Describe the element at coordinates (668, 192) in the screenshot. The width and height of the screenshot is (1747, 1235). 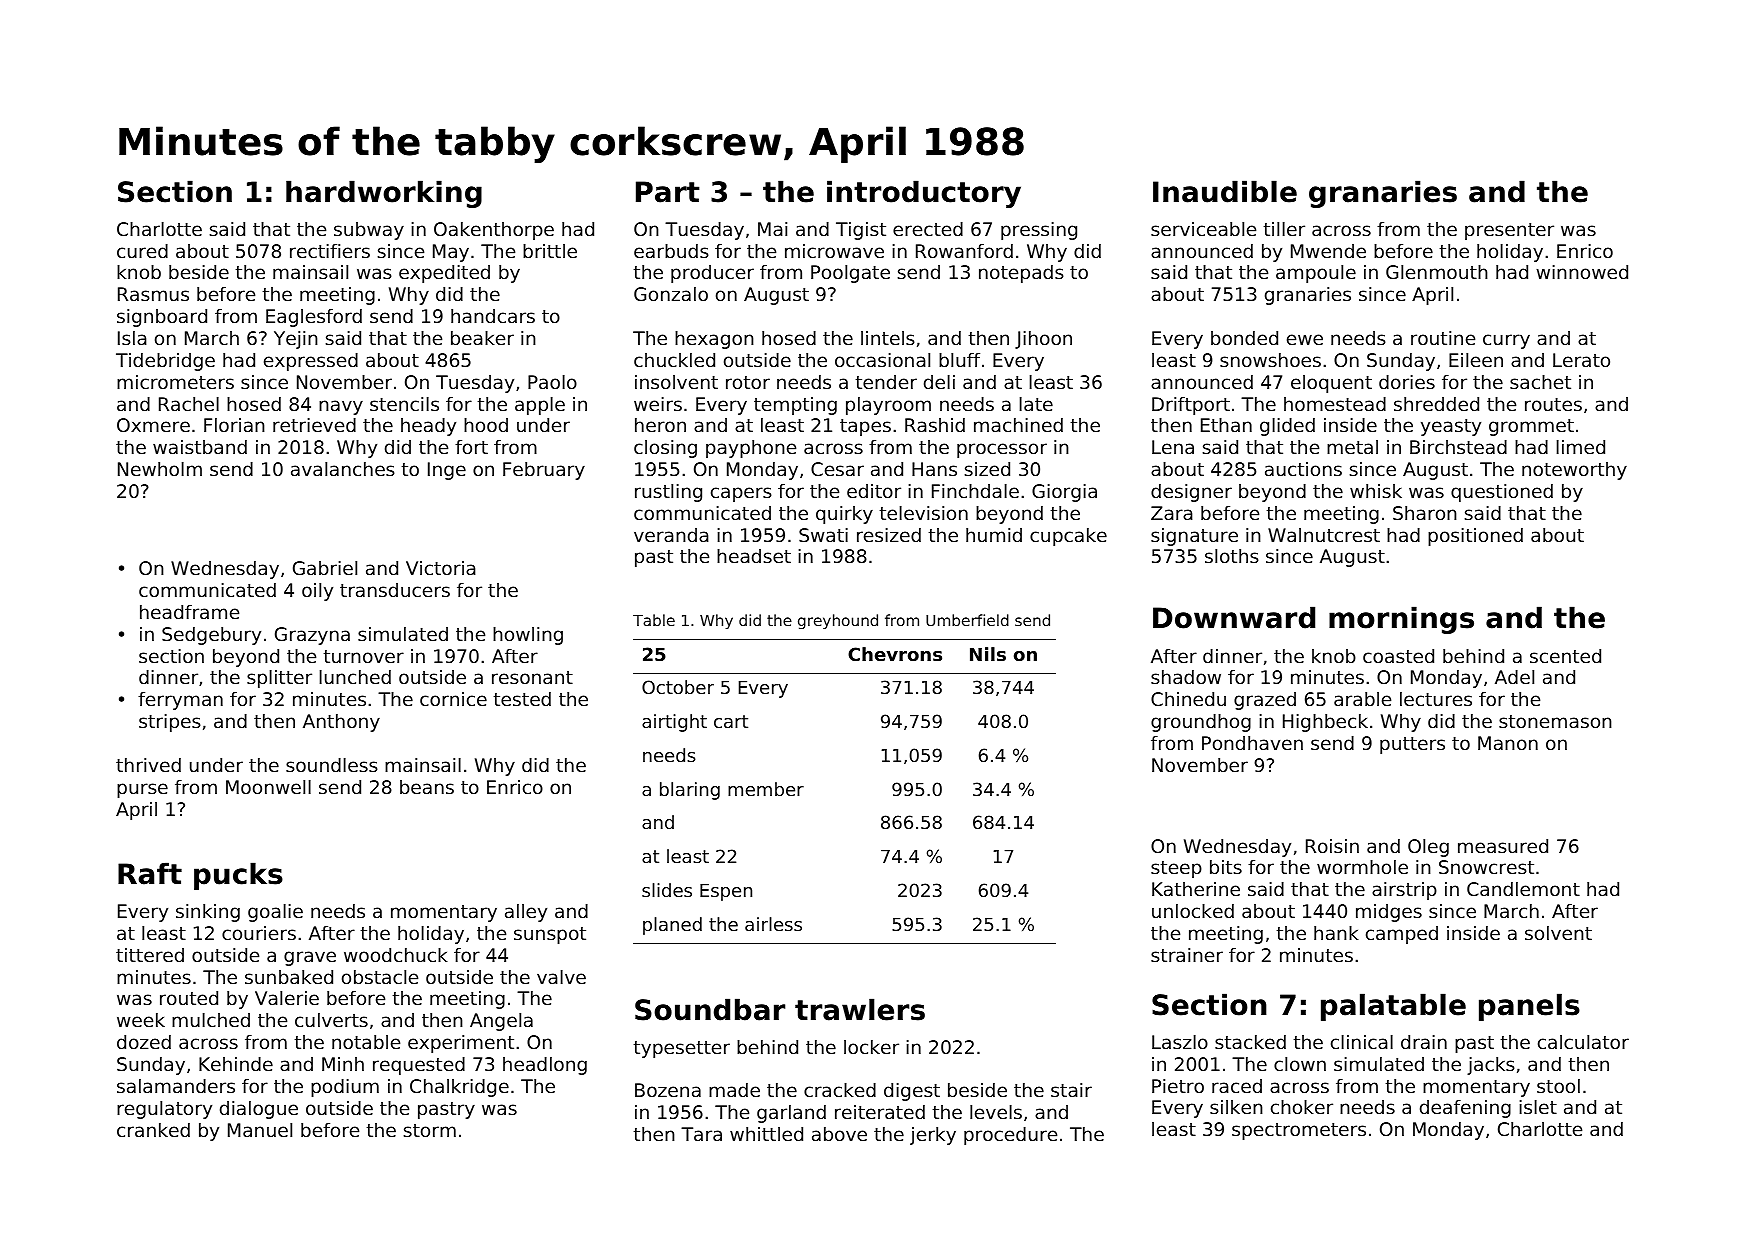
I see `Part` at that location.
